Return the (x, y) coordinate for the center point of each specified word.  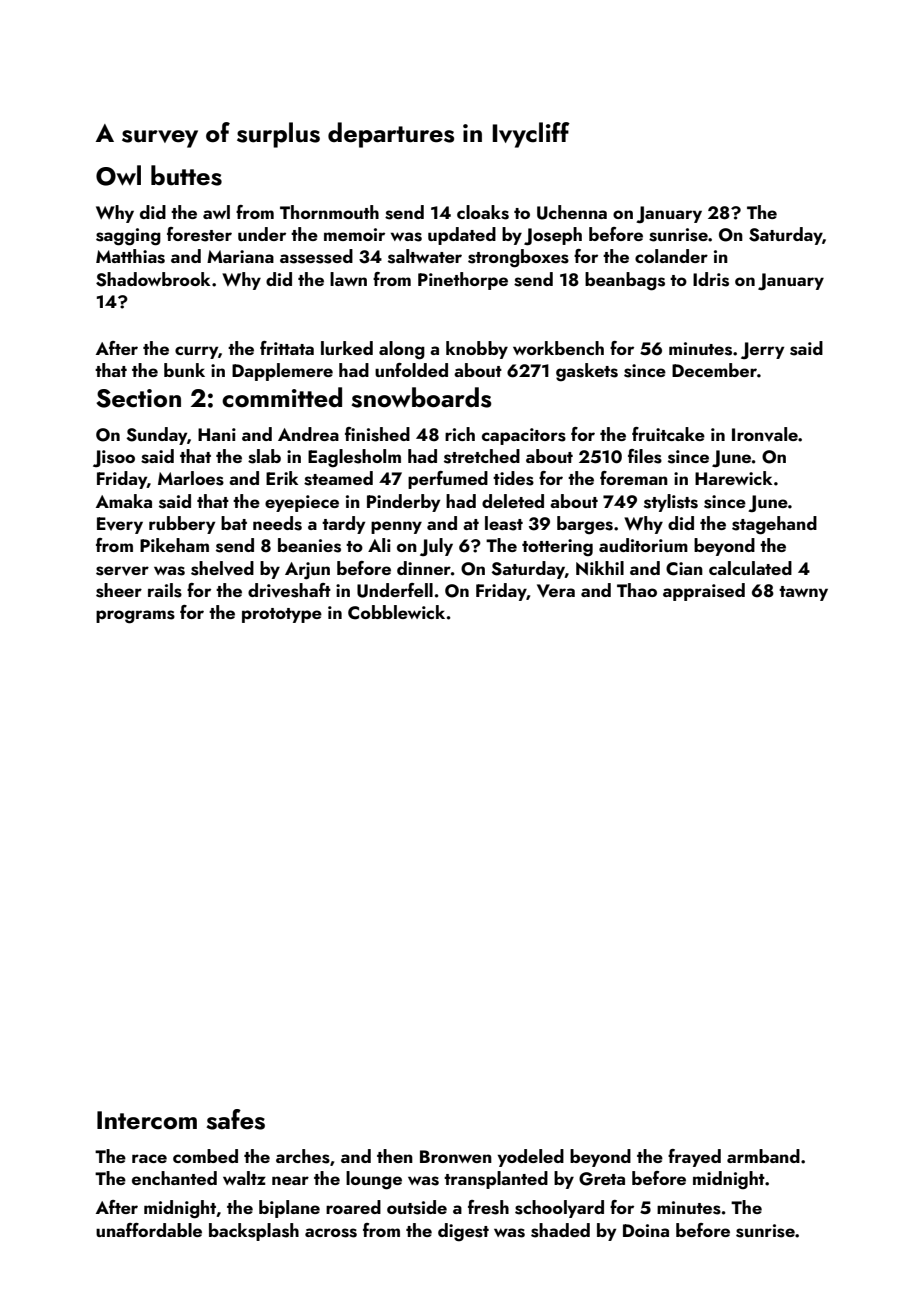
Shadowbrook (153, 279)
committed (282, 397)
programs (135, 617)
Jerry (762, 350)
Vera (556, 590)
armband (763, 1156)
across (331, 1233)
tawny (803, 593)
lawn (348, 279)
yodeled (530, 1158)
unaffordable (149, 1230)
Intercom (147, 1120)
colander (671, 256)
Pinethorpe (463, 281)
